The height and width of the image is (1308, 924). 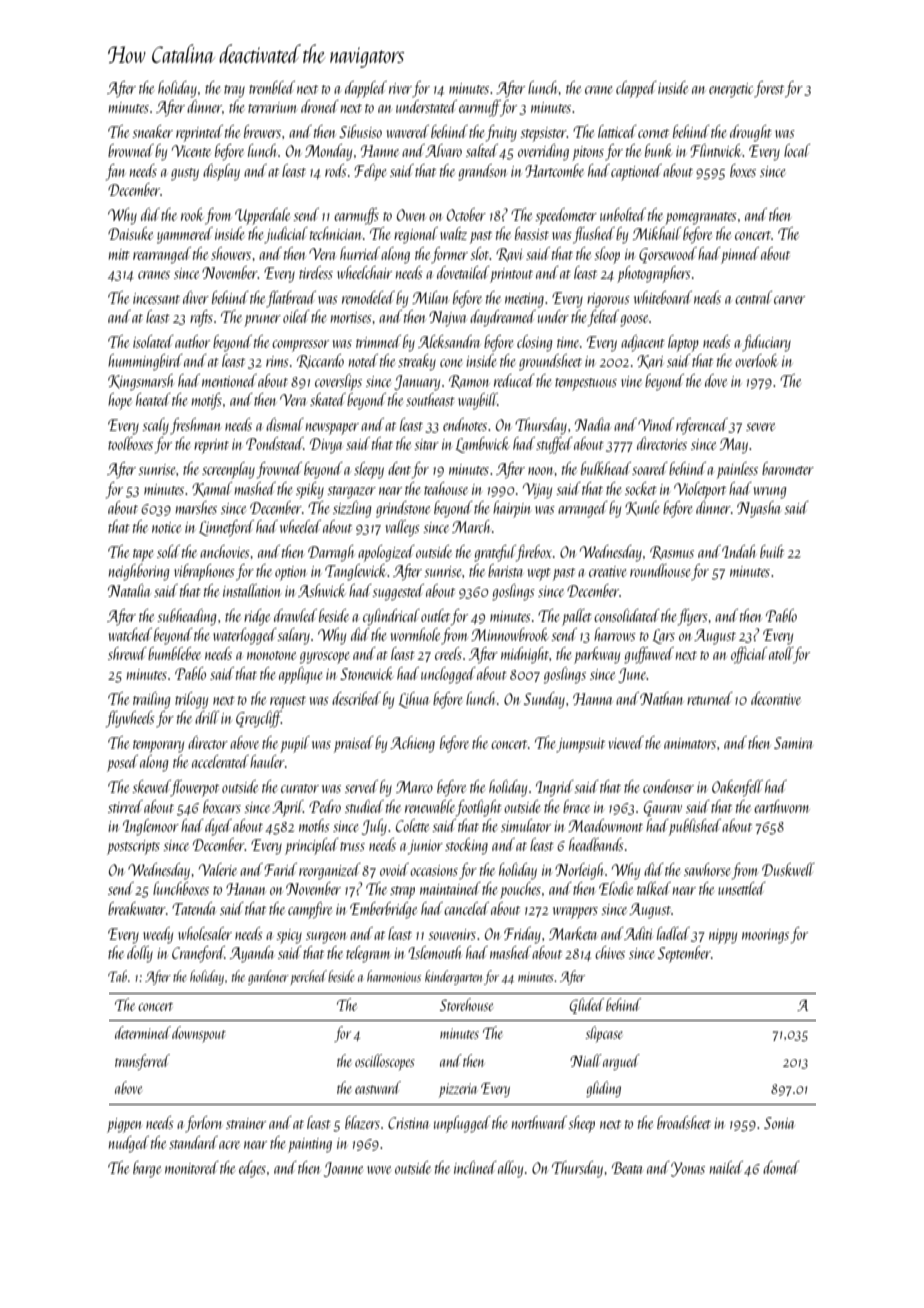 What do you see at coordinates (511, 275) in the image?
I see `printout` at bounding box center [511, 275].
